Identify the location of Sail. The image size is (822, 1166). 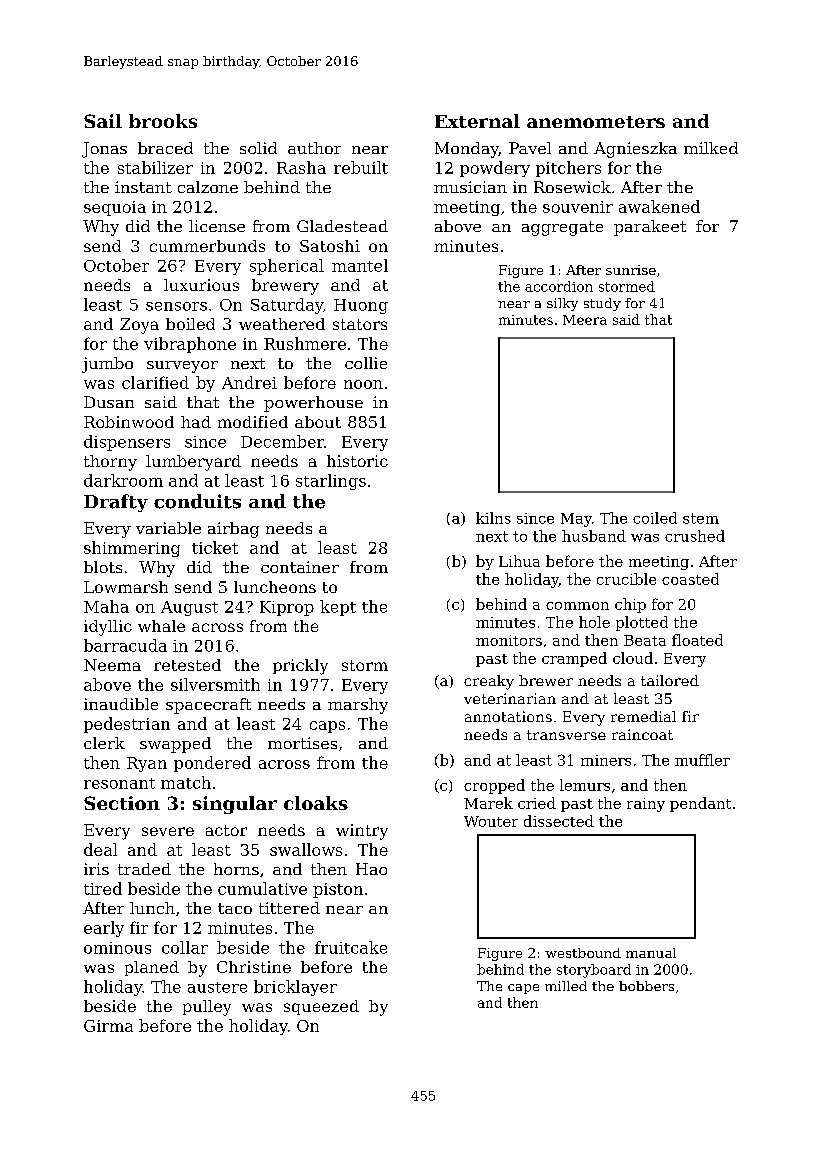
(103, 121).
